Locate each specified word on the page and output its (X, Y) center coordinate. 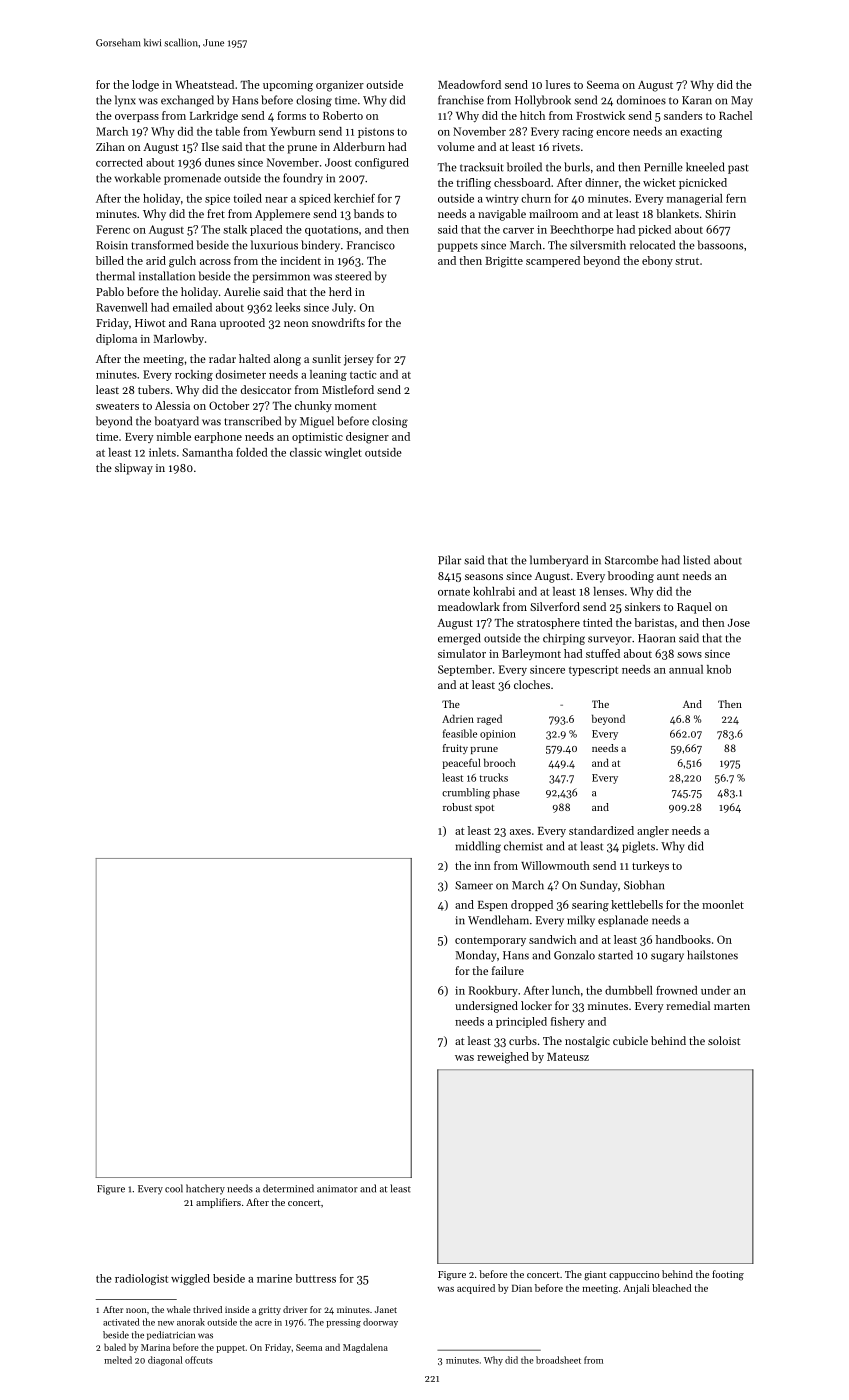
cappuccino (634, 1275)
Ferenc (113, 229)
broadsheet (558, 1360)
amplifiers (218, 1203)
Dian (522, 1288)
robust (457, 807)
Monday (475, 956)
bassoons (720, 245)
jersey (359, 360)
